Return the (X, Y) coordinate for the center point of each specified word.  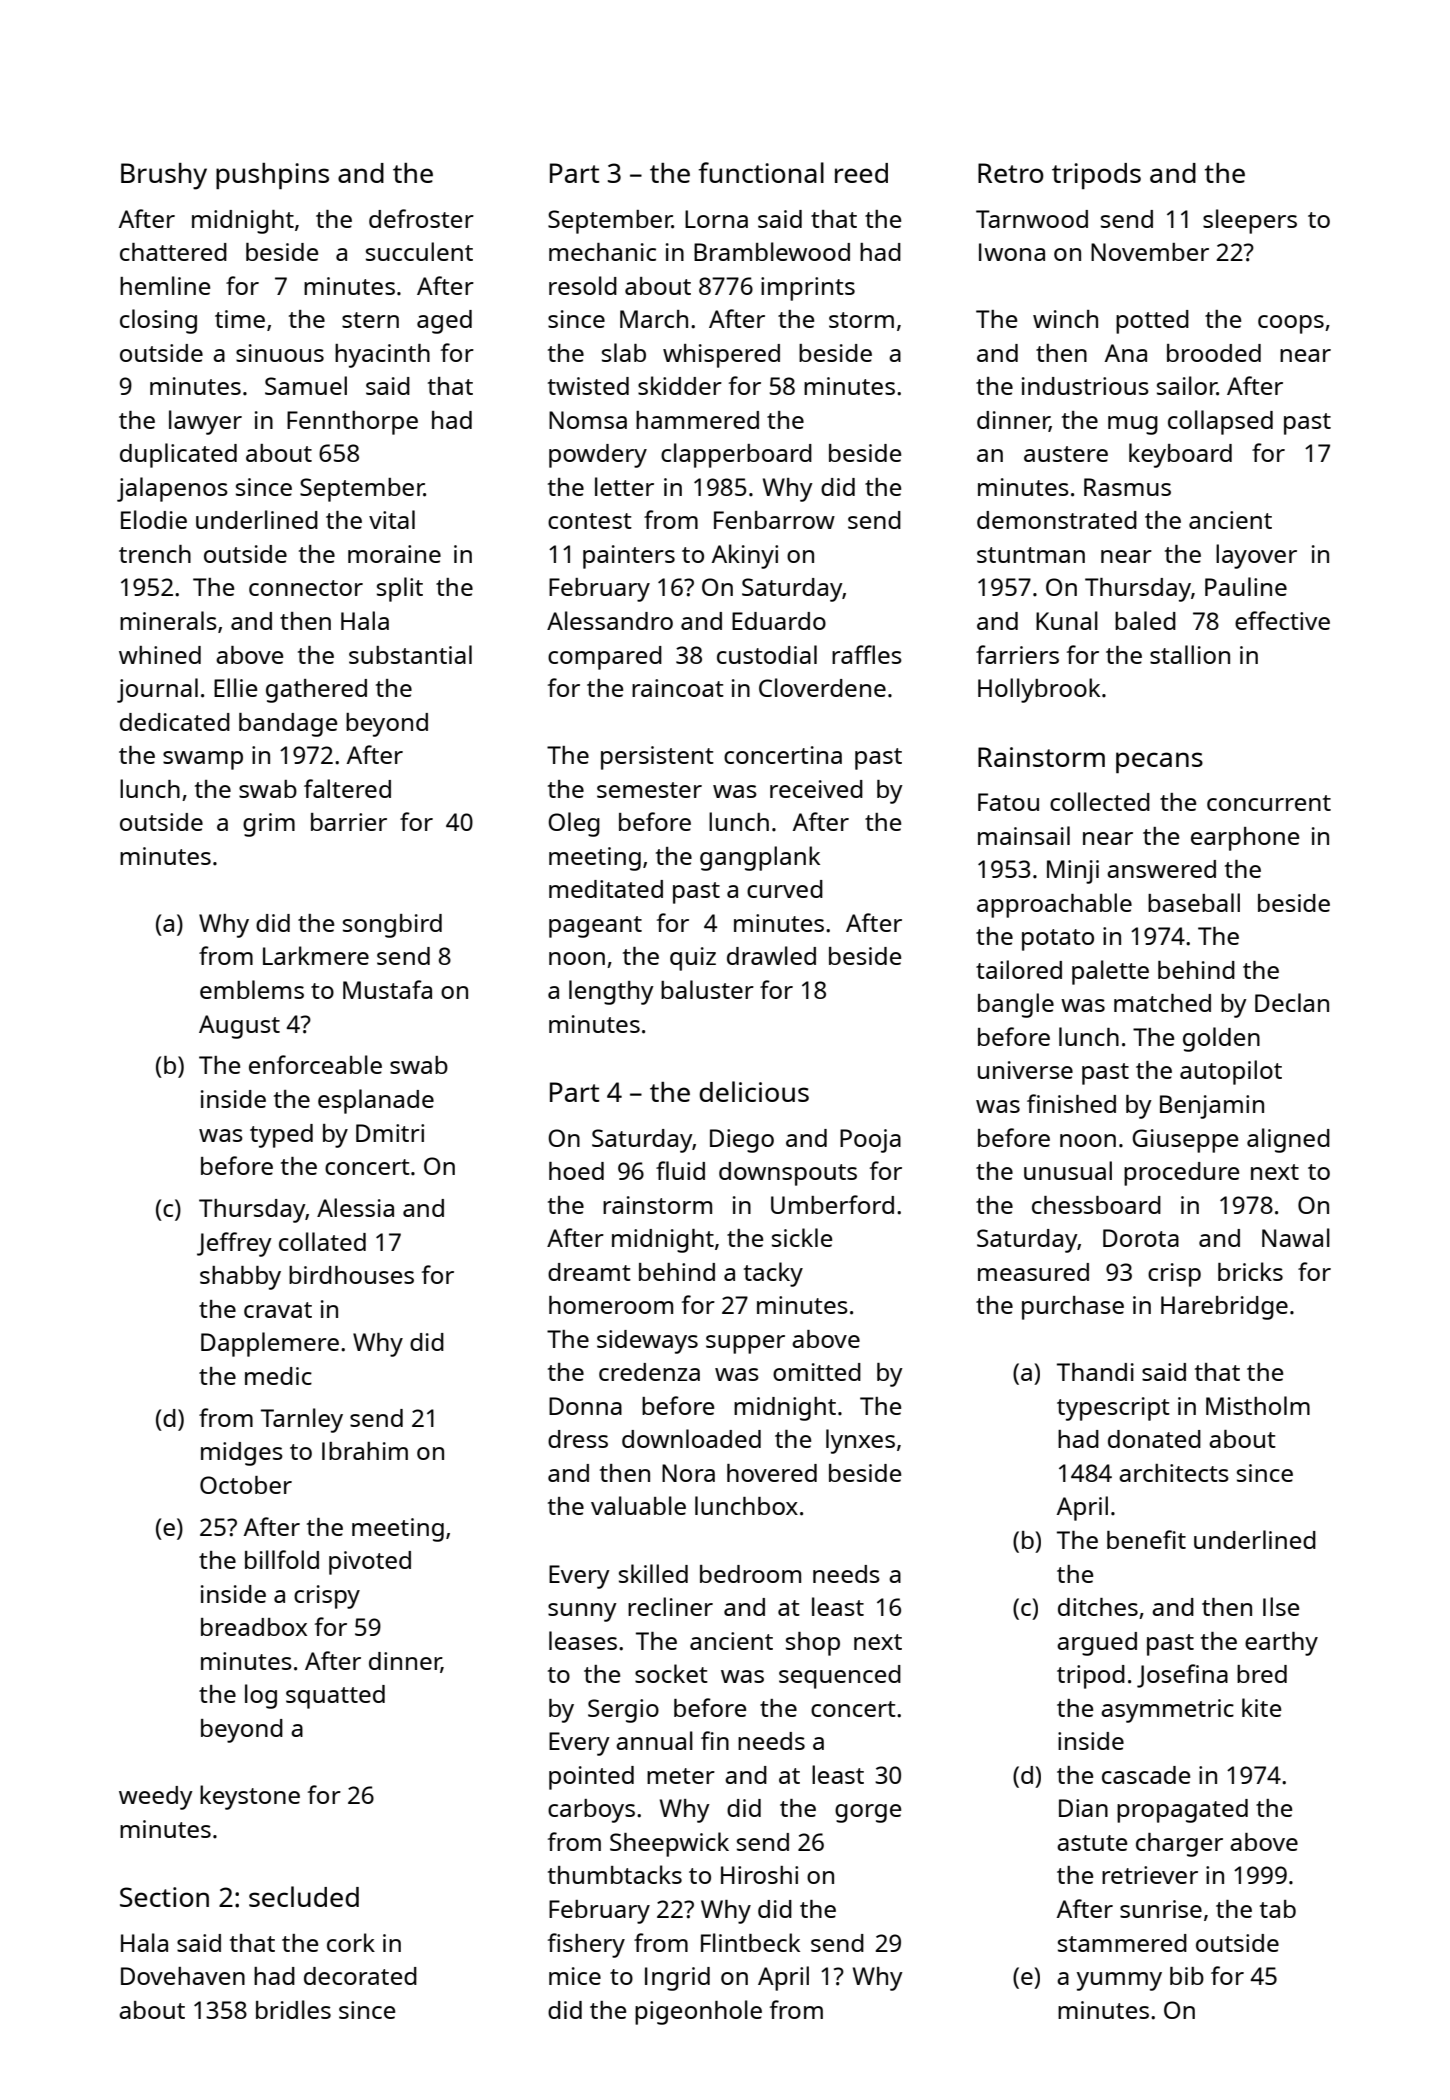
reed (861, 173)
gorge (868, 1813)
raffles (867, 654)
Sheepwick (669, 1844)
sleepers (1250, 221)
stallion (1190, 654)
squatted (335, 1697)
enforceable (315, 1064)
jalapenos (172, 489)
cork (351, 1942)
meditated (606, 889)
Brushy (164, 176)
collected (1100, 801)
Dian (1083, 1808)
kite (1261, 1707)
